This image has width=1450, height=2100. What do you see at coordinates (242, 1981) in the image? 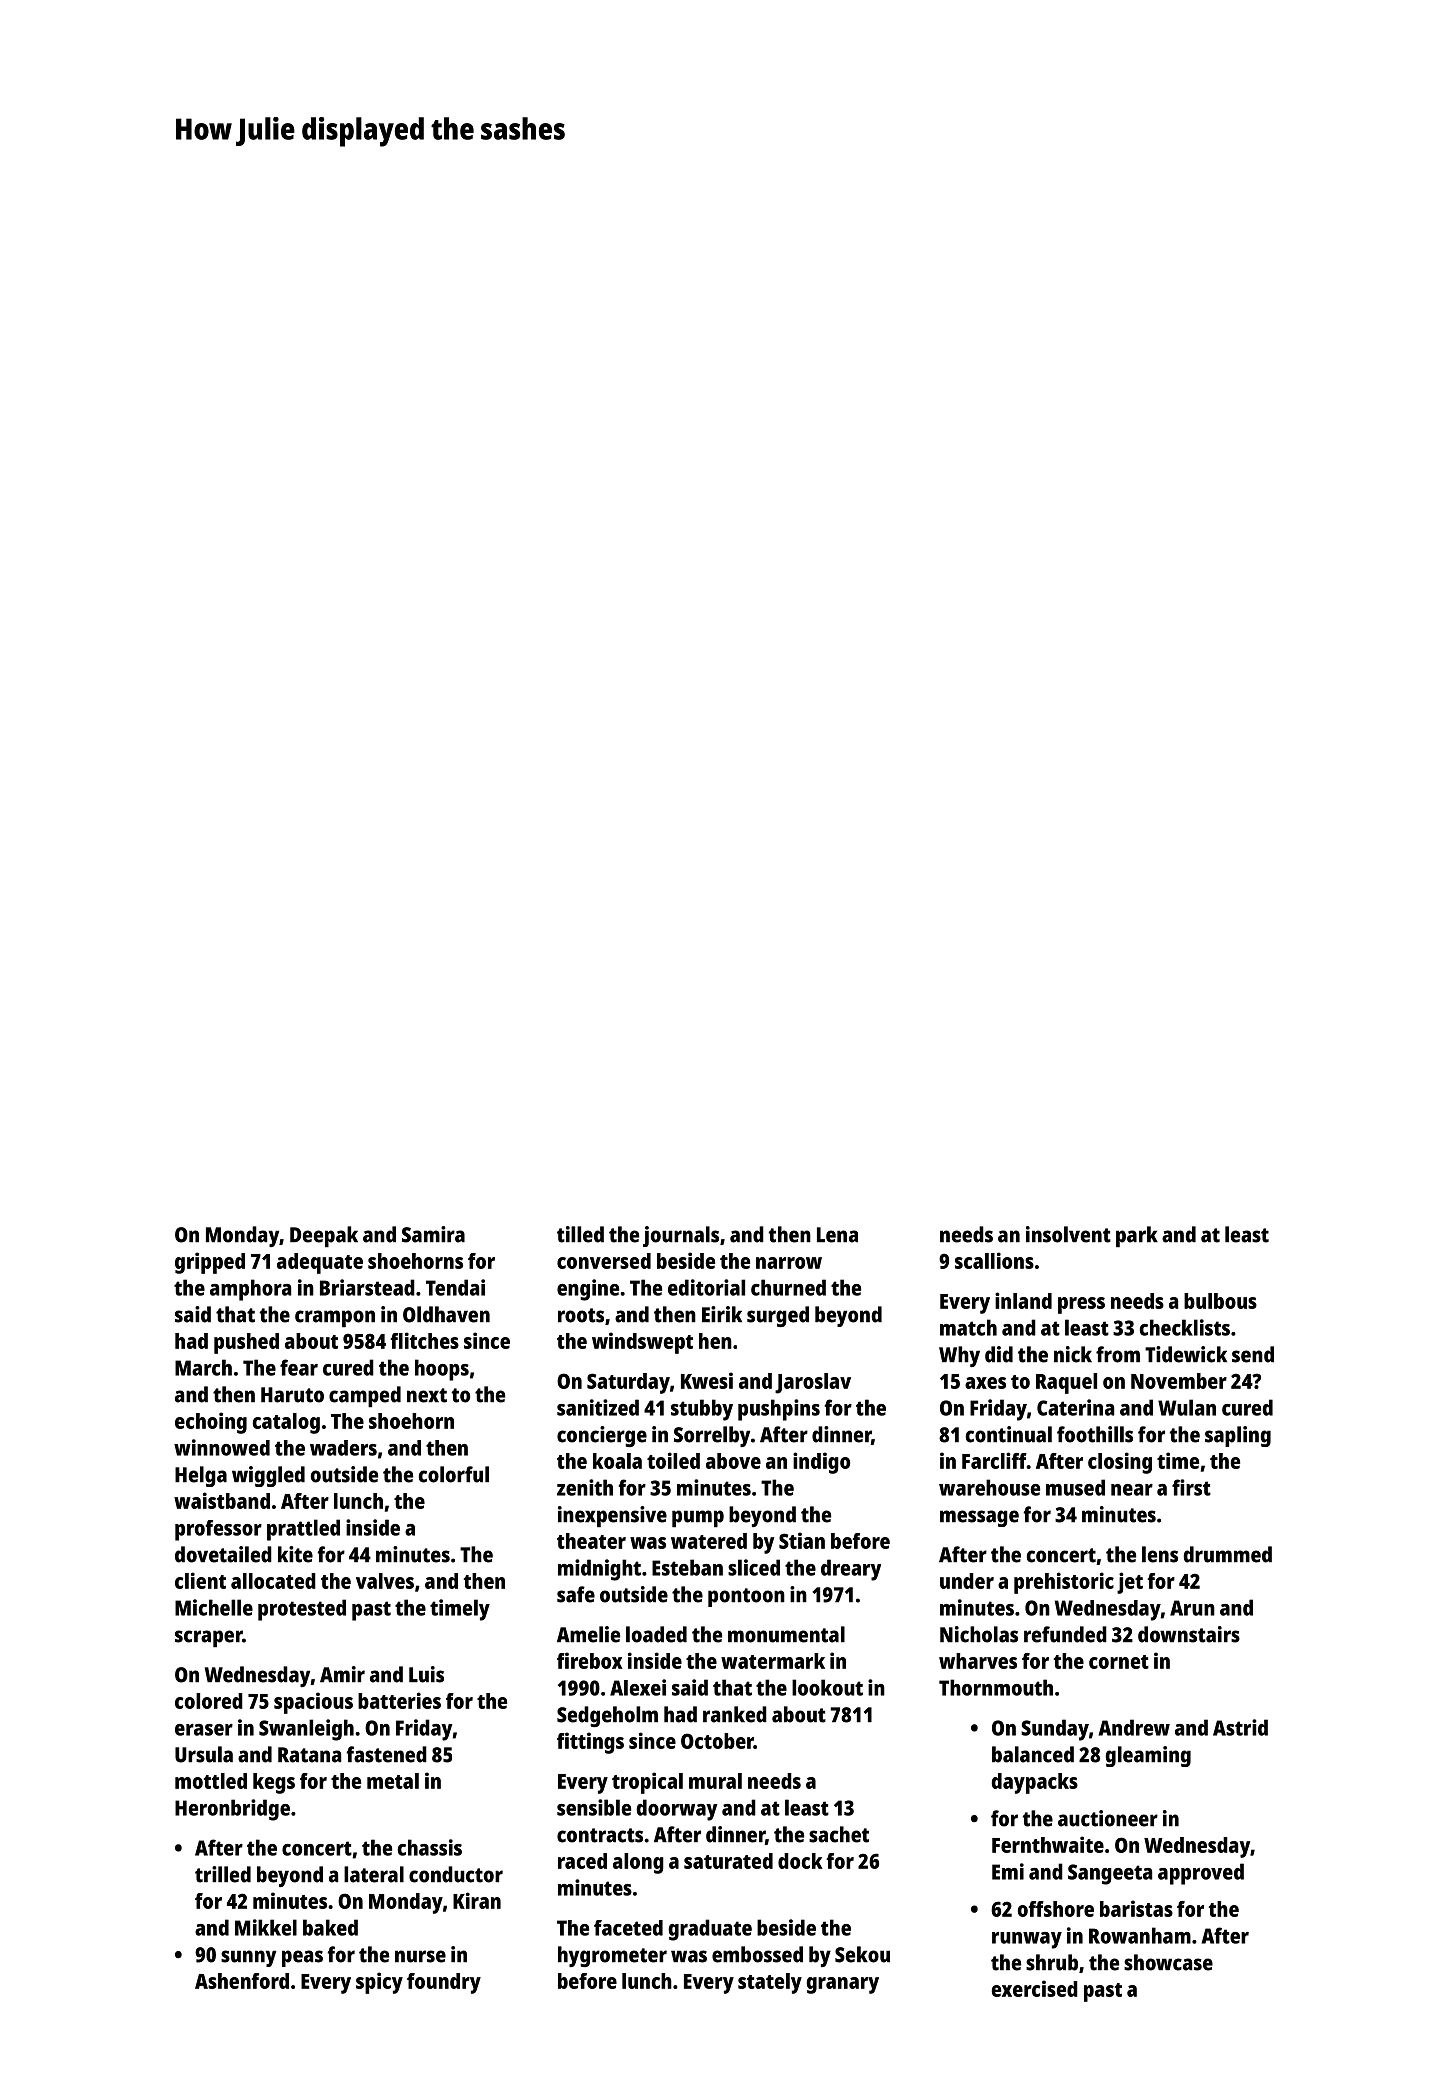
I see `Ashenford` at bounding box center [242, 1981].
